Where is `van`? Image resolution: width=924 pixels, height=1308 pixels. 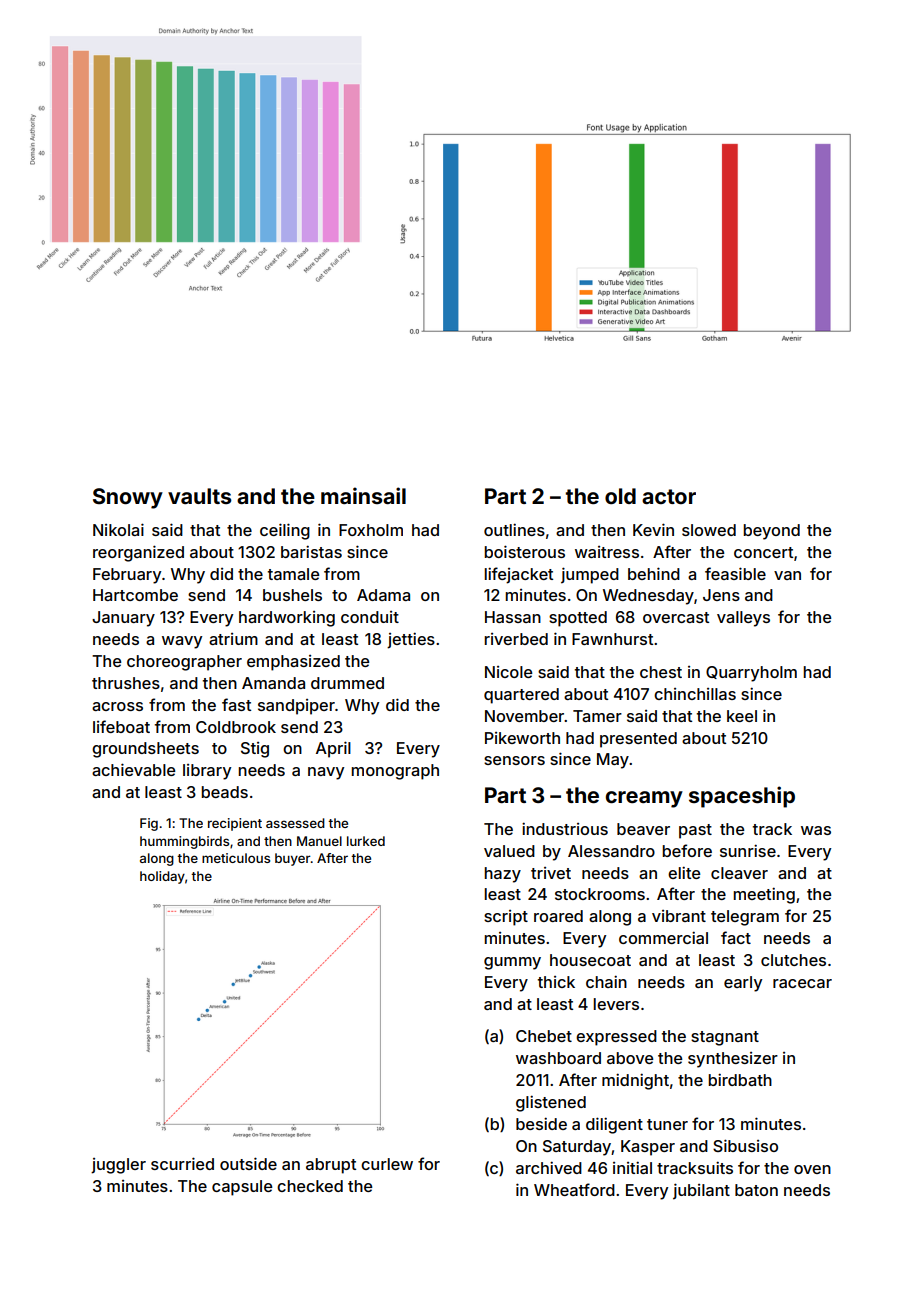 van is located at coordinates (787, 575).
